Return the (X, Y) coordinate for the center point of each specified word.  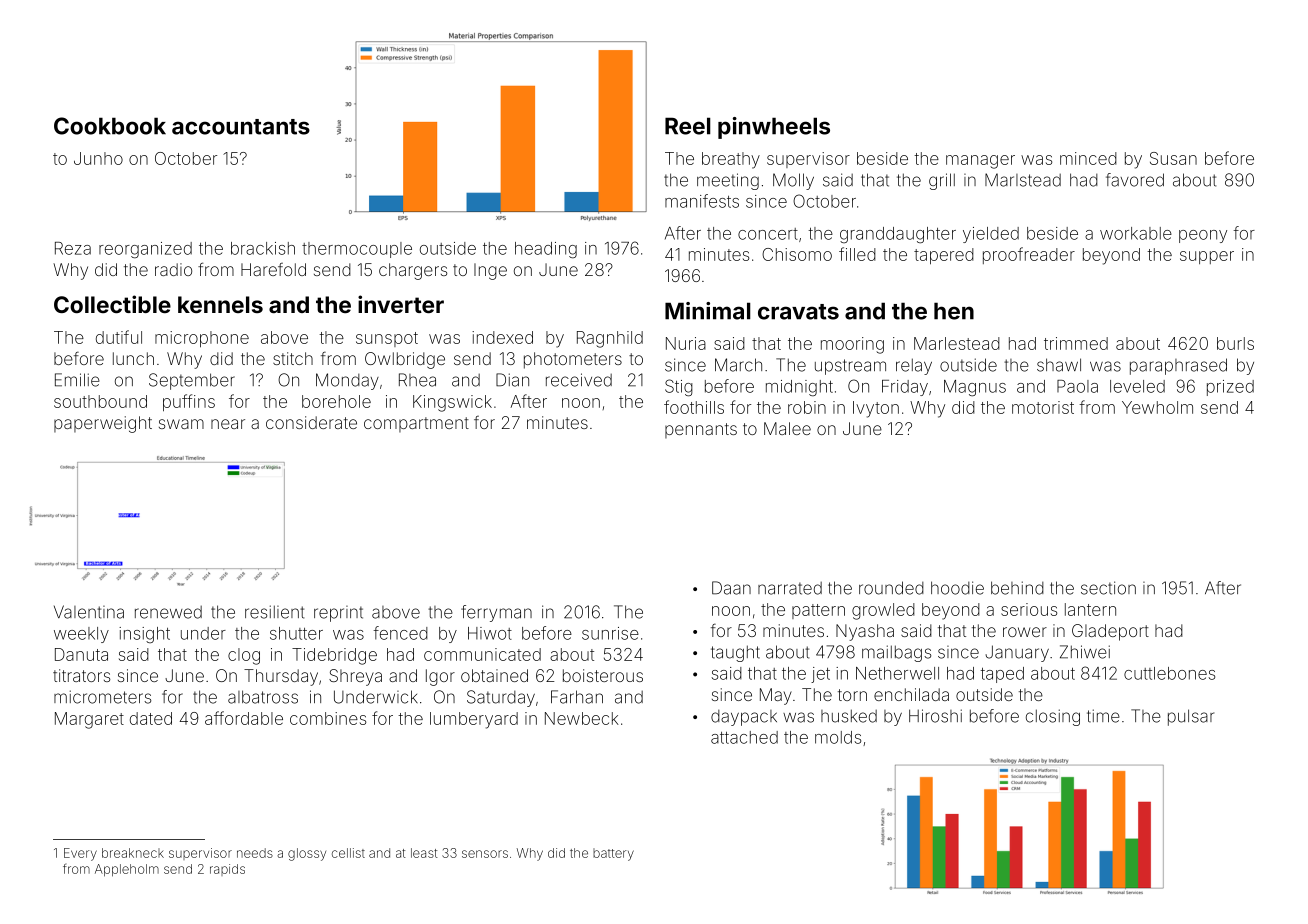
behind (1017, 588)
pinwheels (774, 128)
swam (181, 424)
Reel (688, 126)
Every (80, 854)
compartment (416, 424)
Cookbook (110, 126)
